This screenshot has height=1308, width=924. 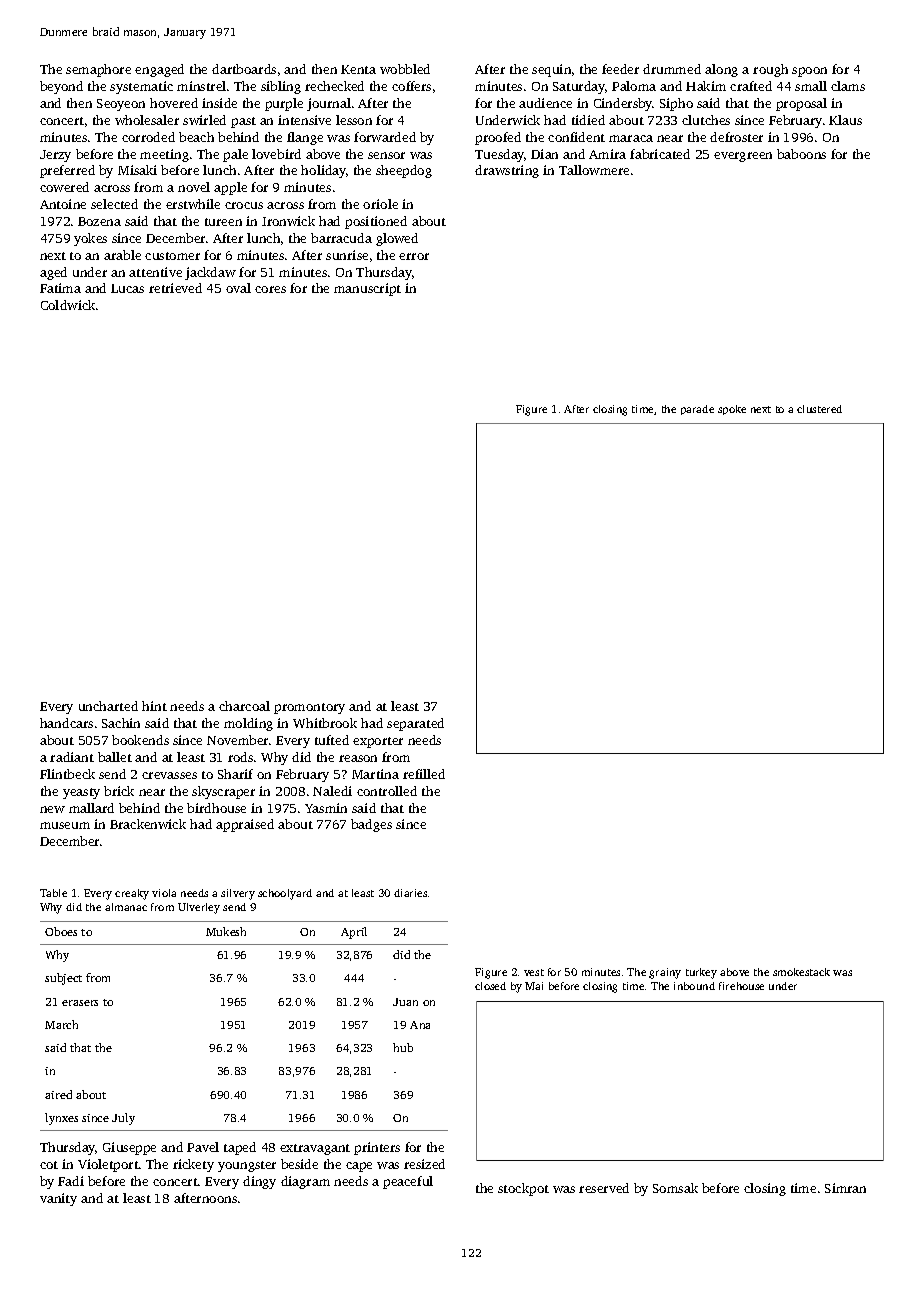 I want to click on cores, so click(x=270, y=289).
